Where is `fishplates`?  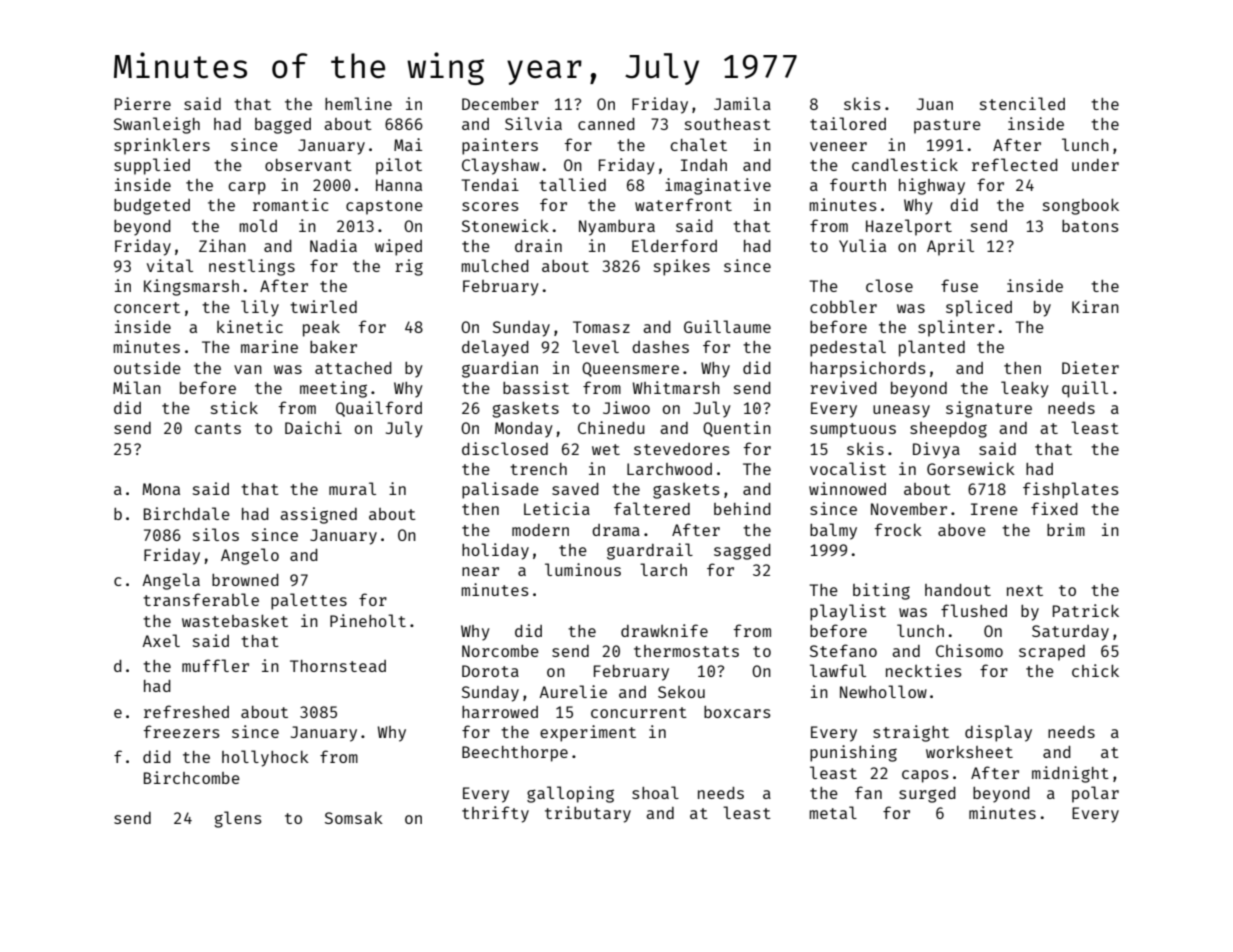 fishplates is located at coordinates (1071, 490).
